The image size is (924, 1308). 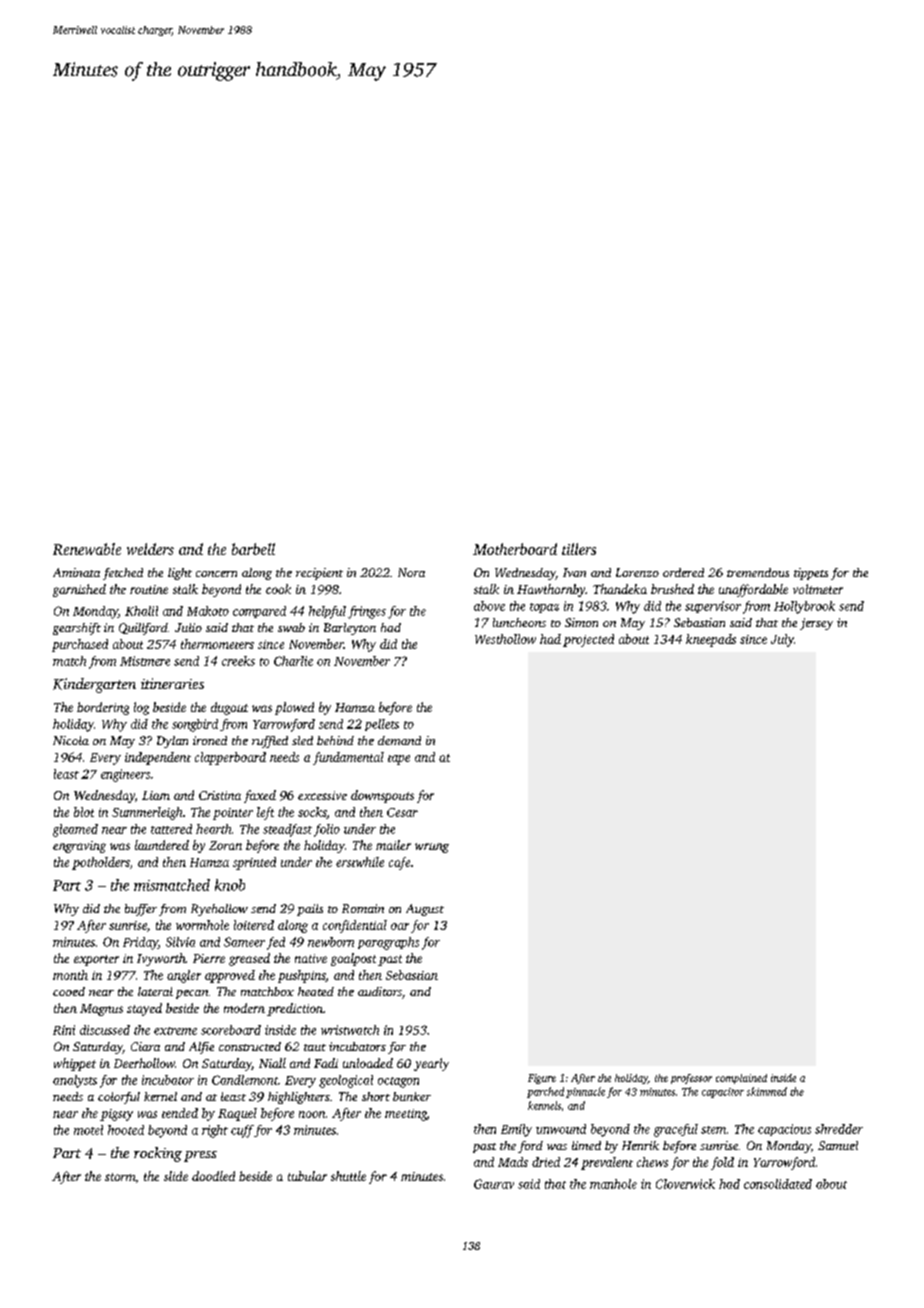 I want to click on tape, so click(x=399, y=760).
